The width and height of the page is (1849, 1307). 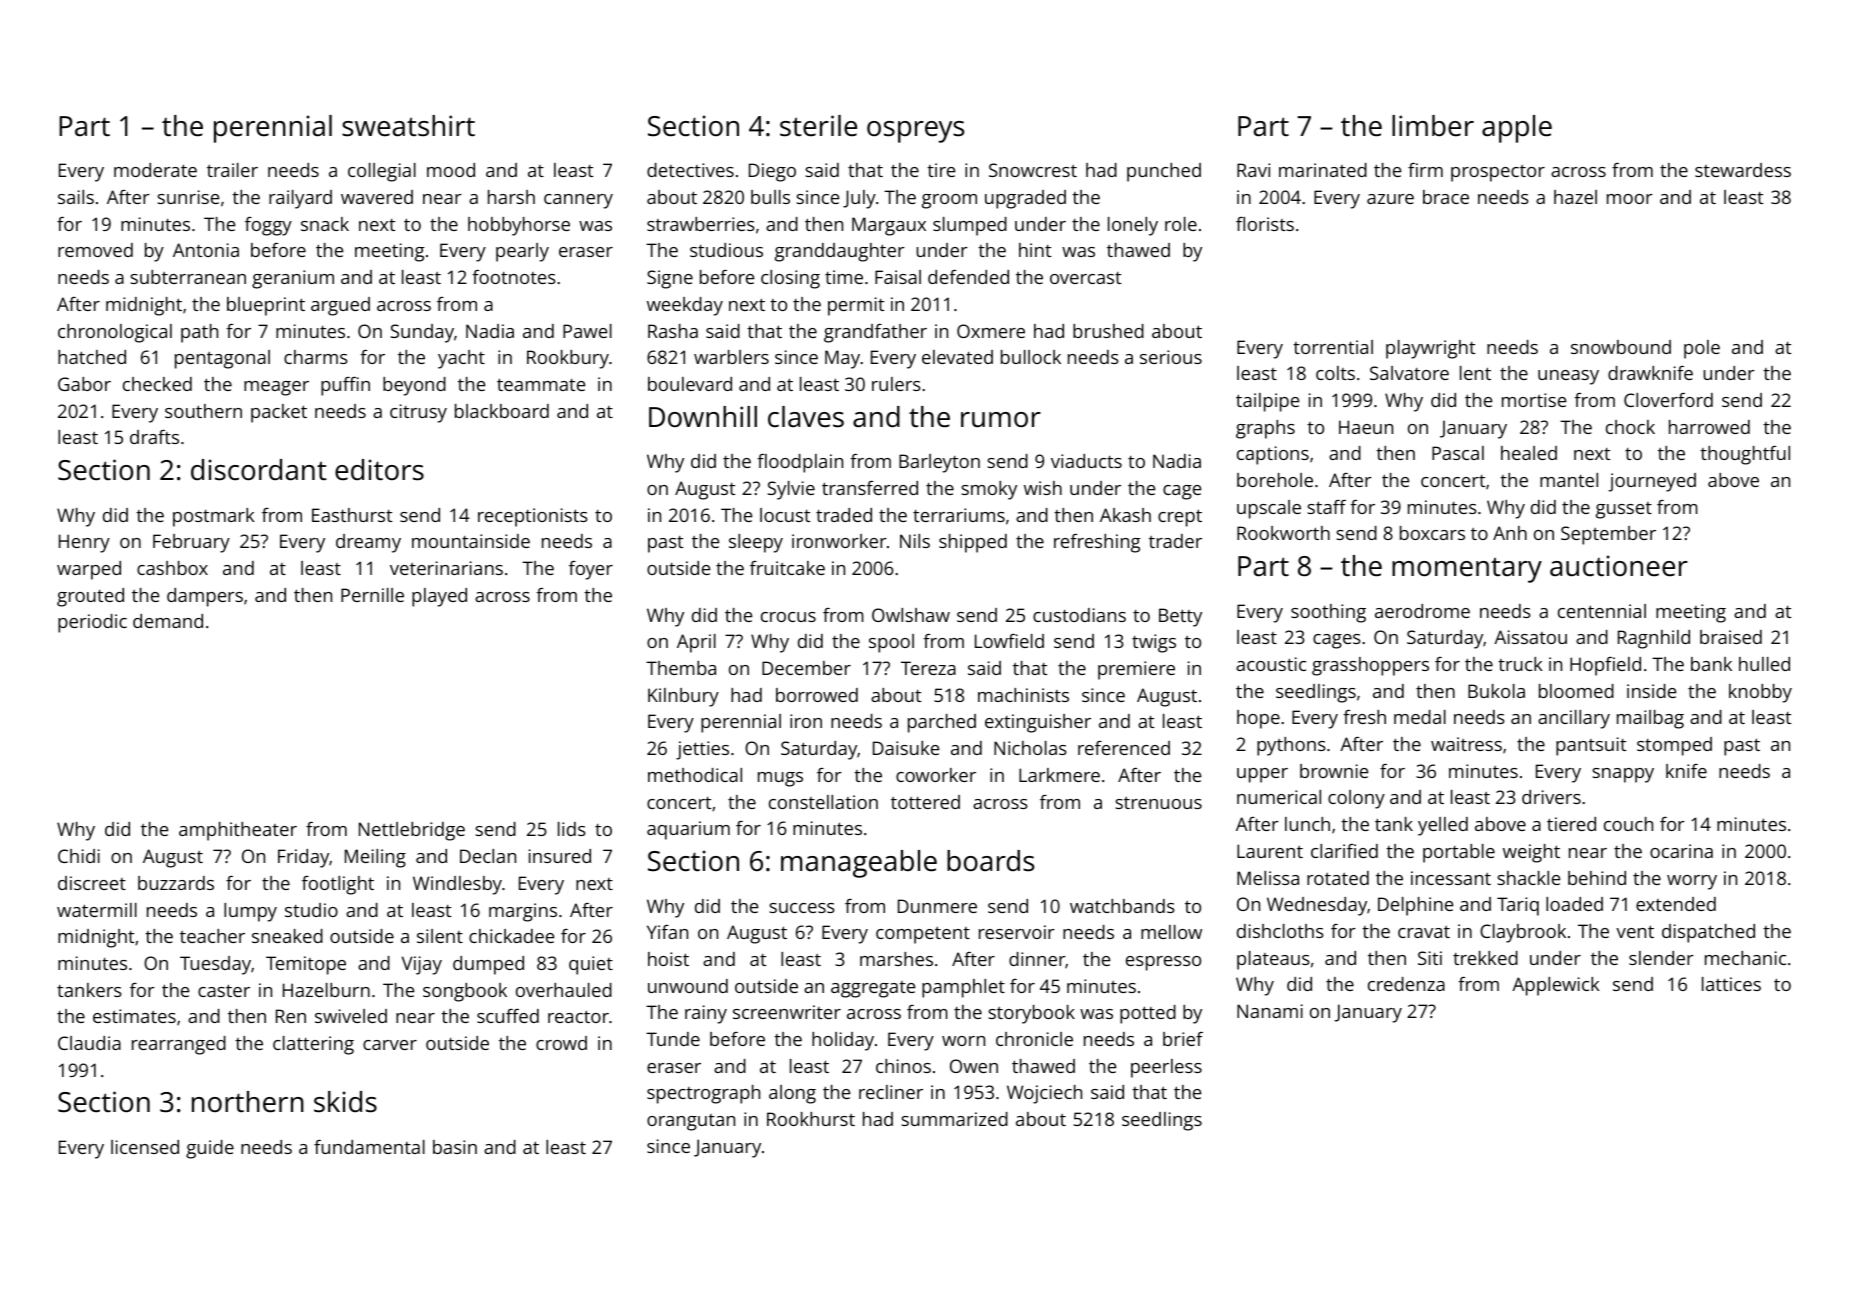 What do you see at coordinates (1534, 400) in the page?
I see `mortise` at bounding box center [1534, 400].
